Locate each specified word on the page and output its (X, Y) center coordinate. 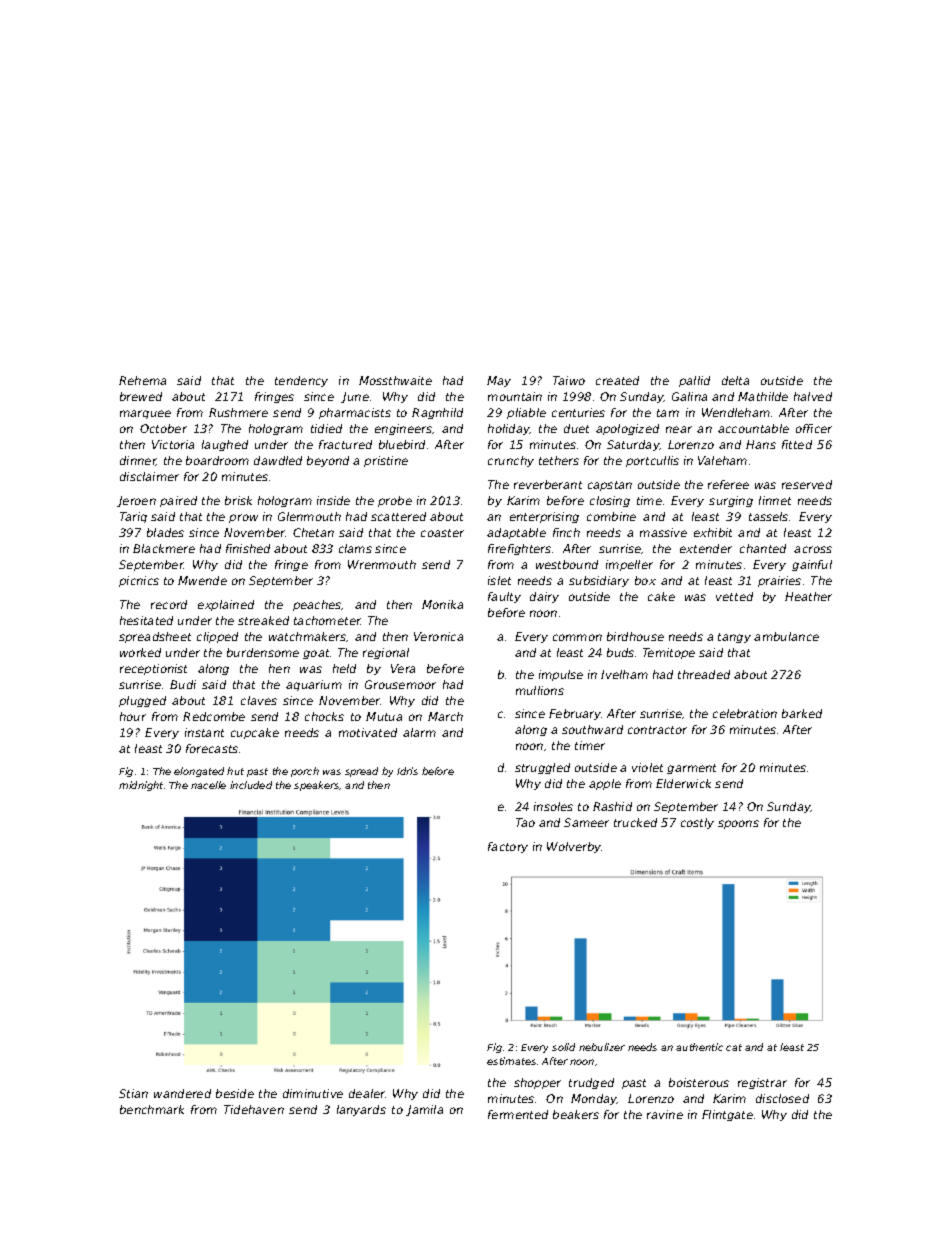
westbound (567, 564)
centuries (578, 412)
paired (178, 501)
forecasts (212, 748)
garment (691, 769)
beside (235, 1093)
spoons (738, 824)
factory (508, 847)
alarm (419, 732)
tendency (301, 381)
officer (814, 428)
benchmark (152, 1109)
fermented (518, 1114)
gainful (812, 565)
